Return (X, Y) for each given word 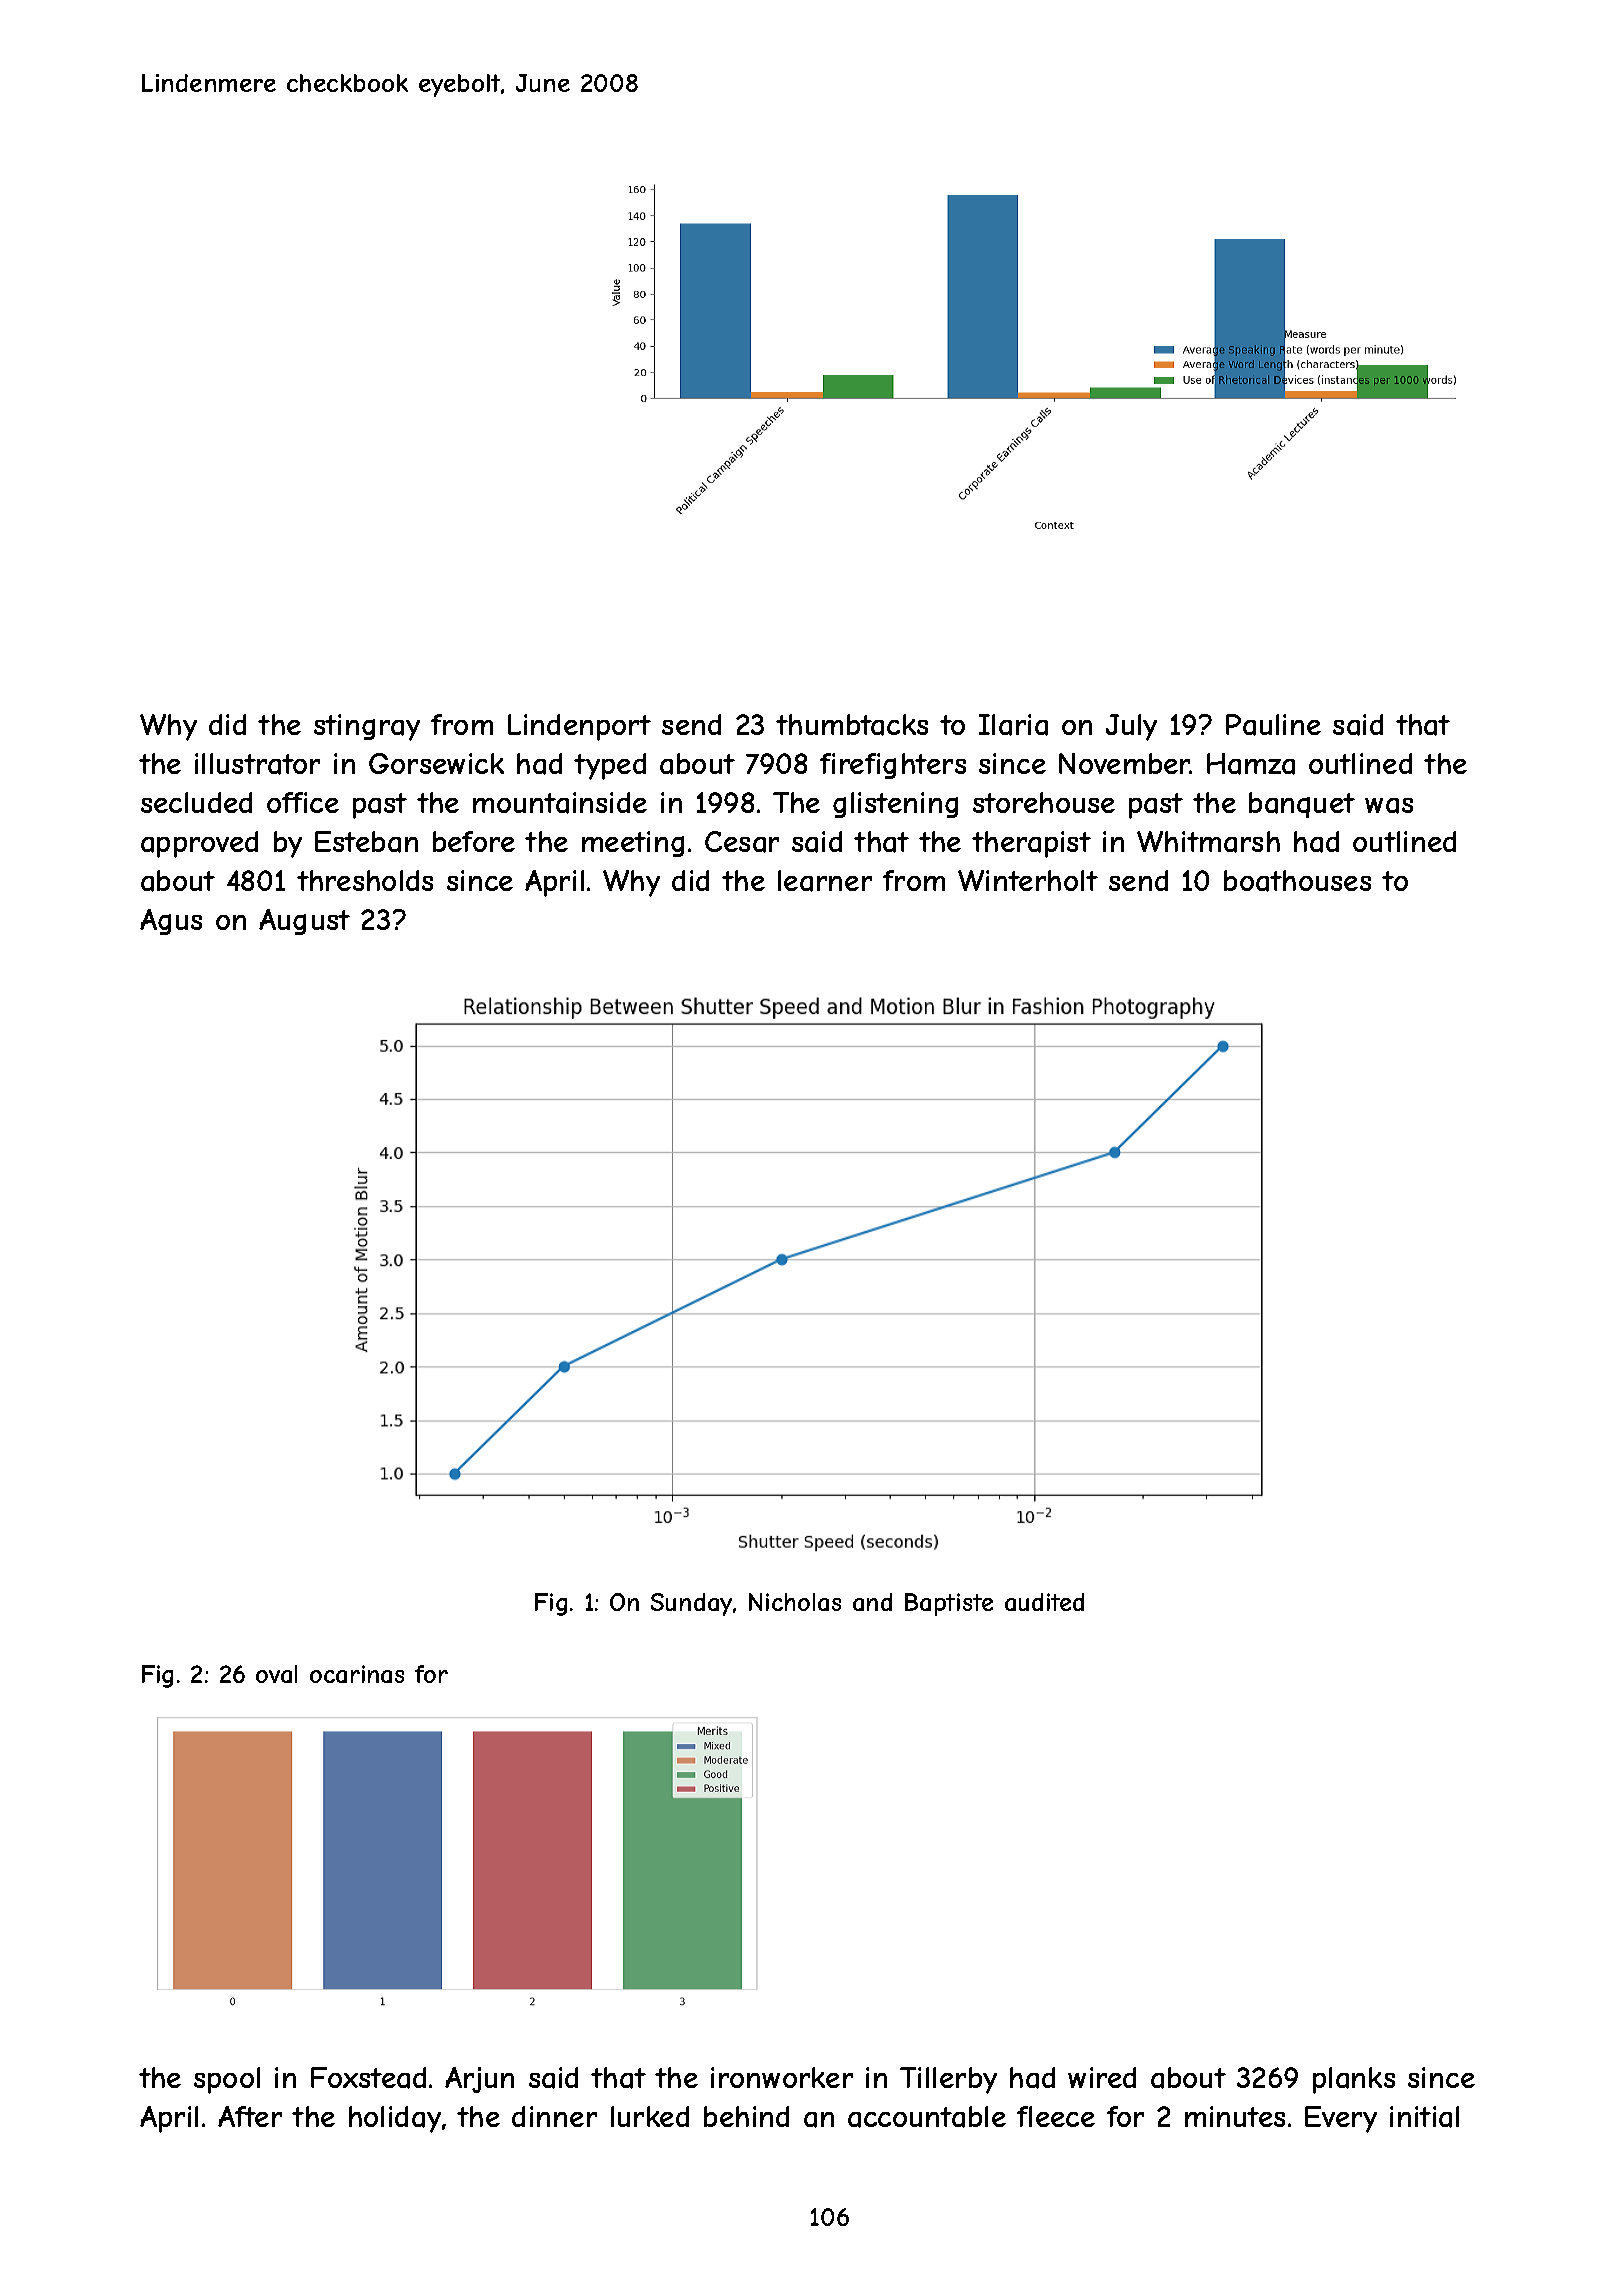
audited (1044, 1602)
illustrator (257, 764)
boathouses (1297, 881)
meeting (633, 844)
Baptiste (949, 1604)
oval (276, 1674)
